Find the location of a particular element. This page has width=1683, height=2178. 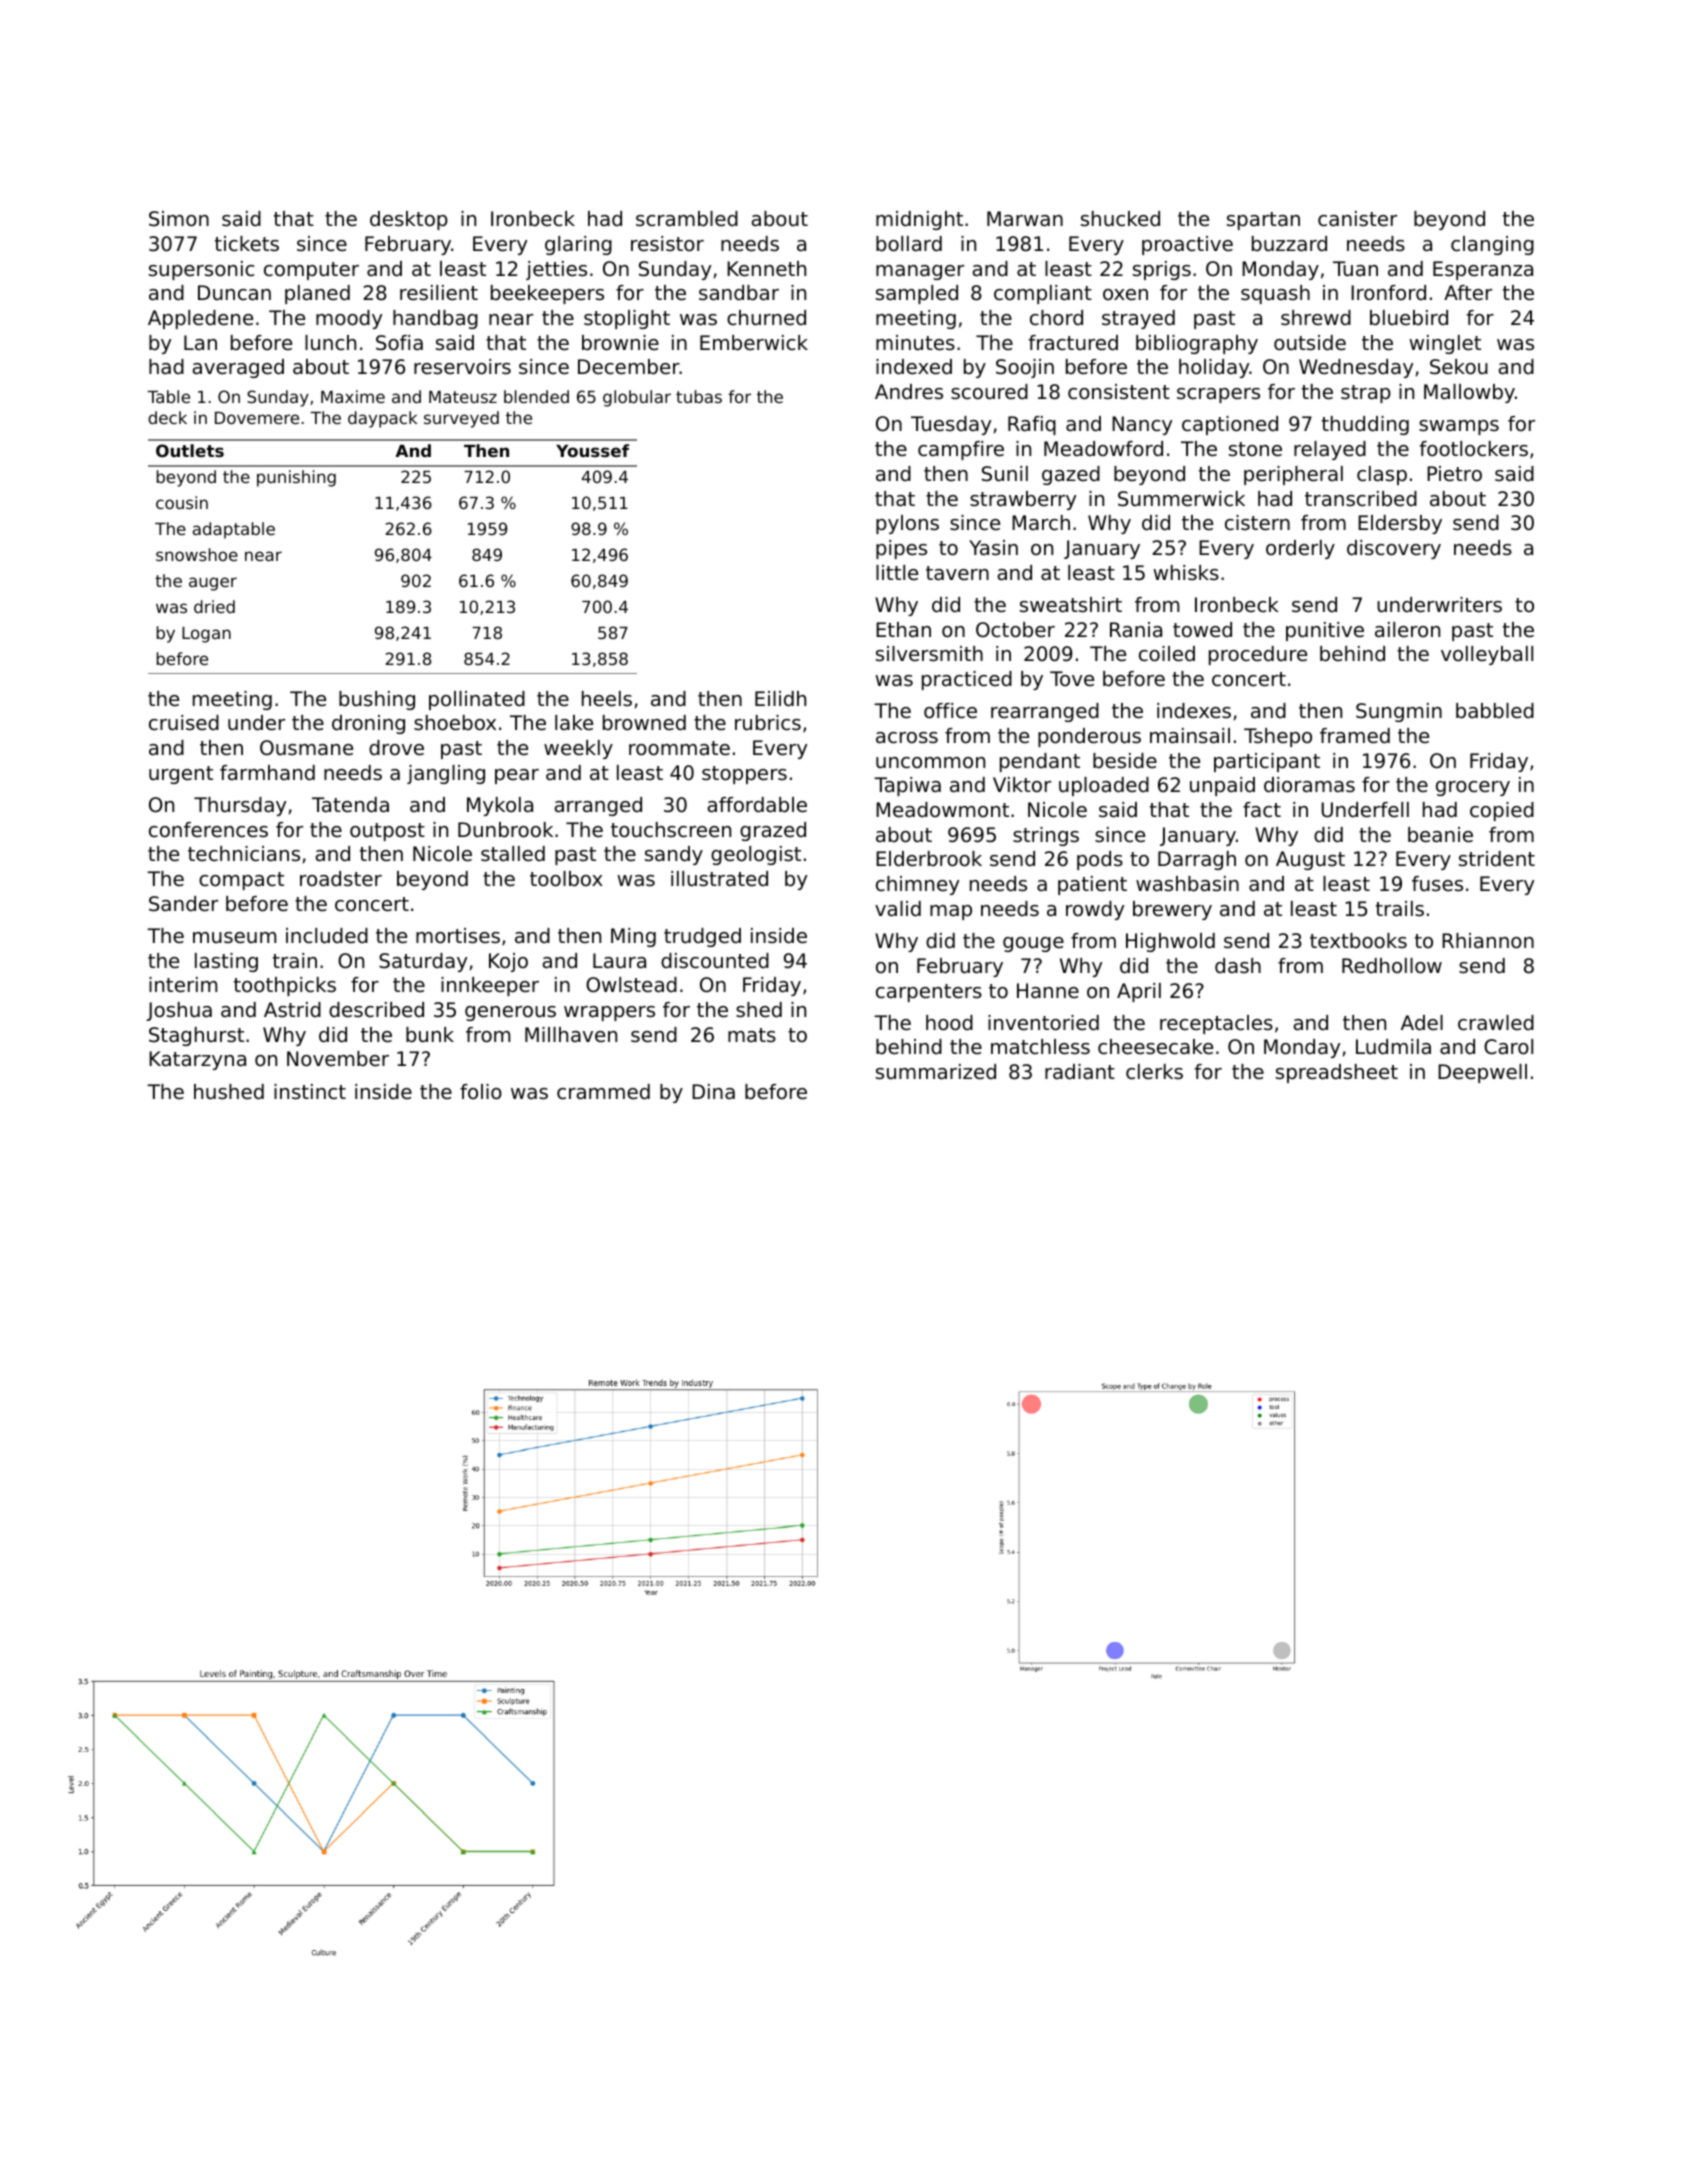

reservoirs is located at coordinates (462, 367).
